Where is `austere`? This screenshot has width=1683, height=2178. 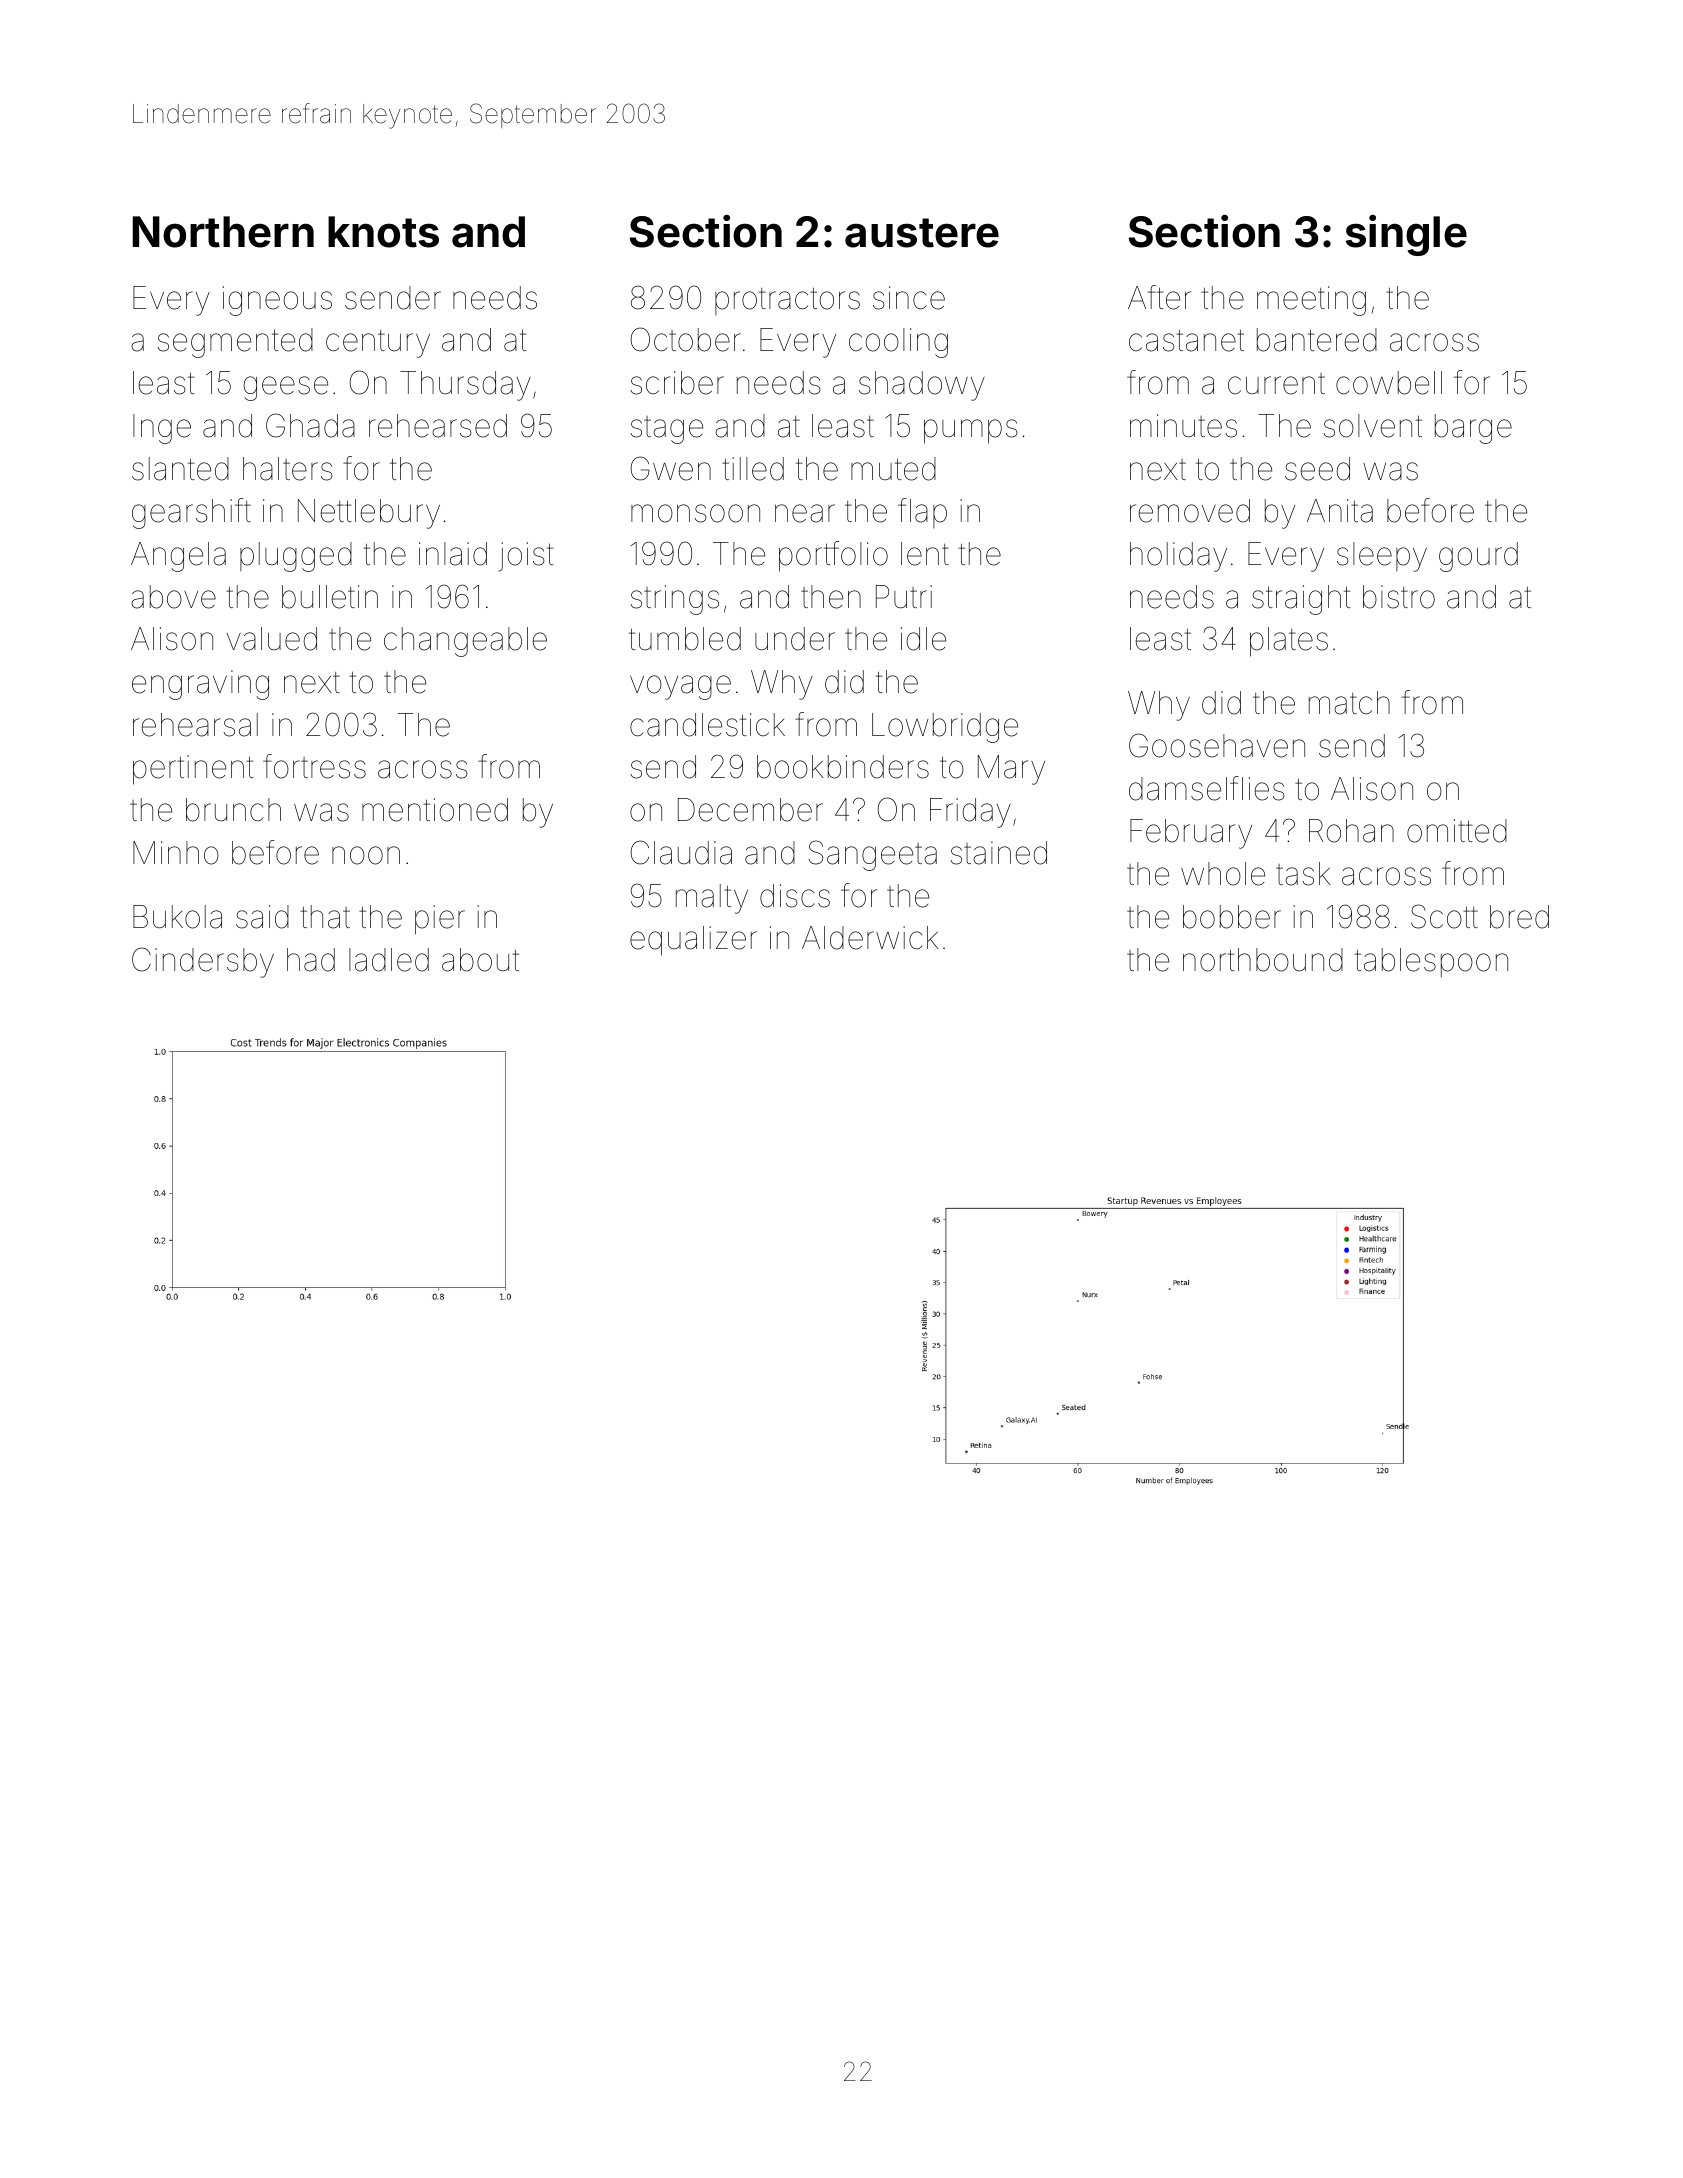 austere is located at coordinates (922, 233).
